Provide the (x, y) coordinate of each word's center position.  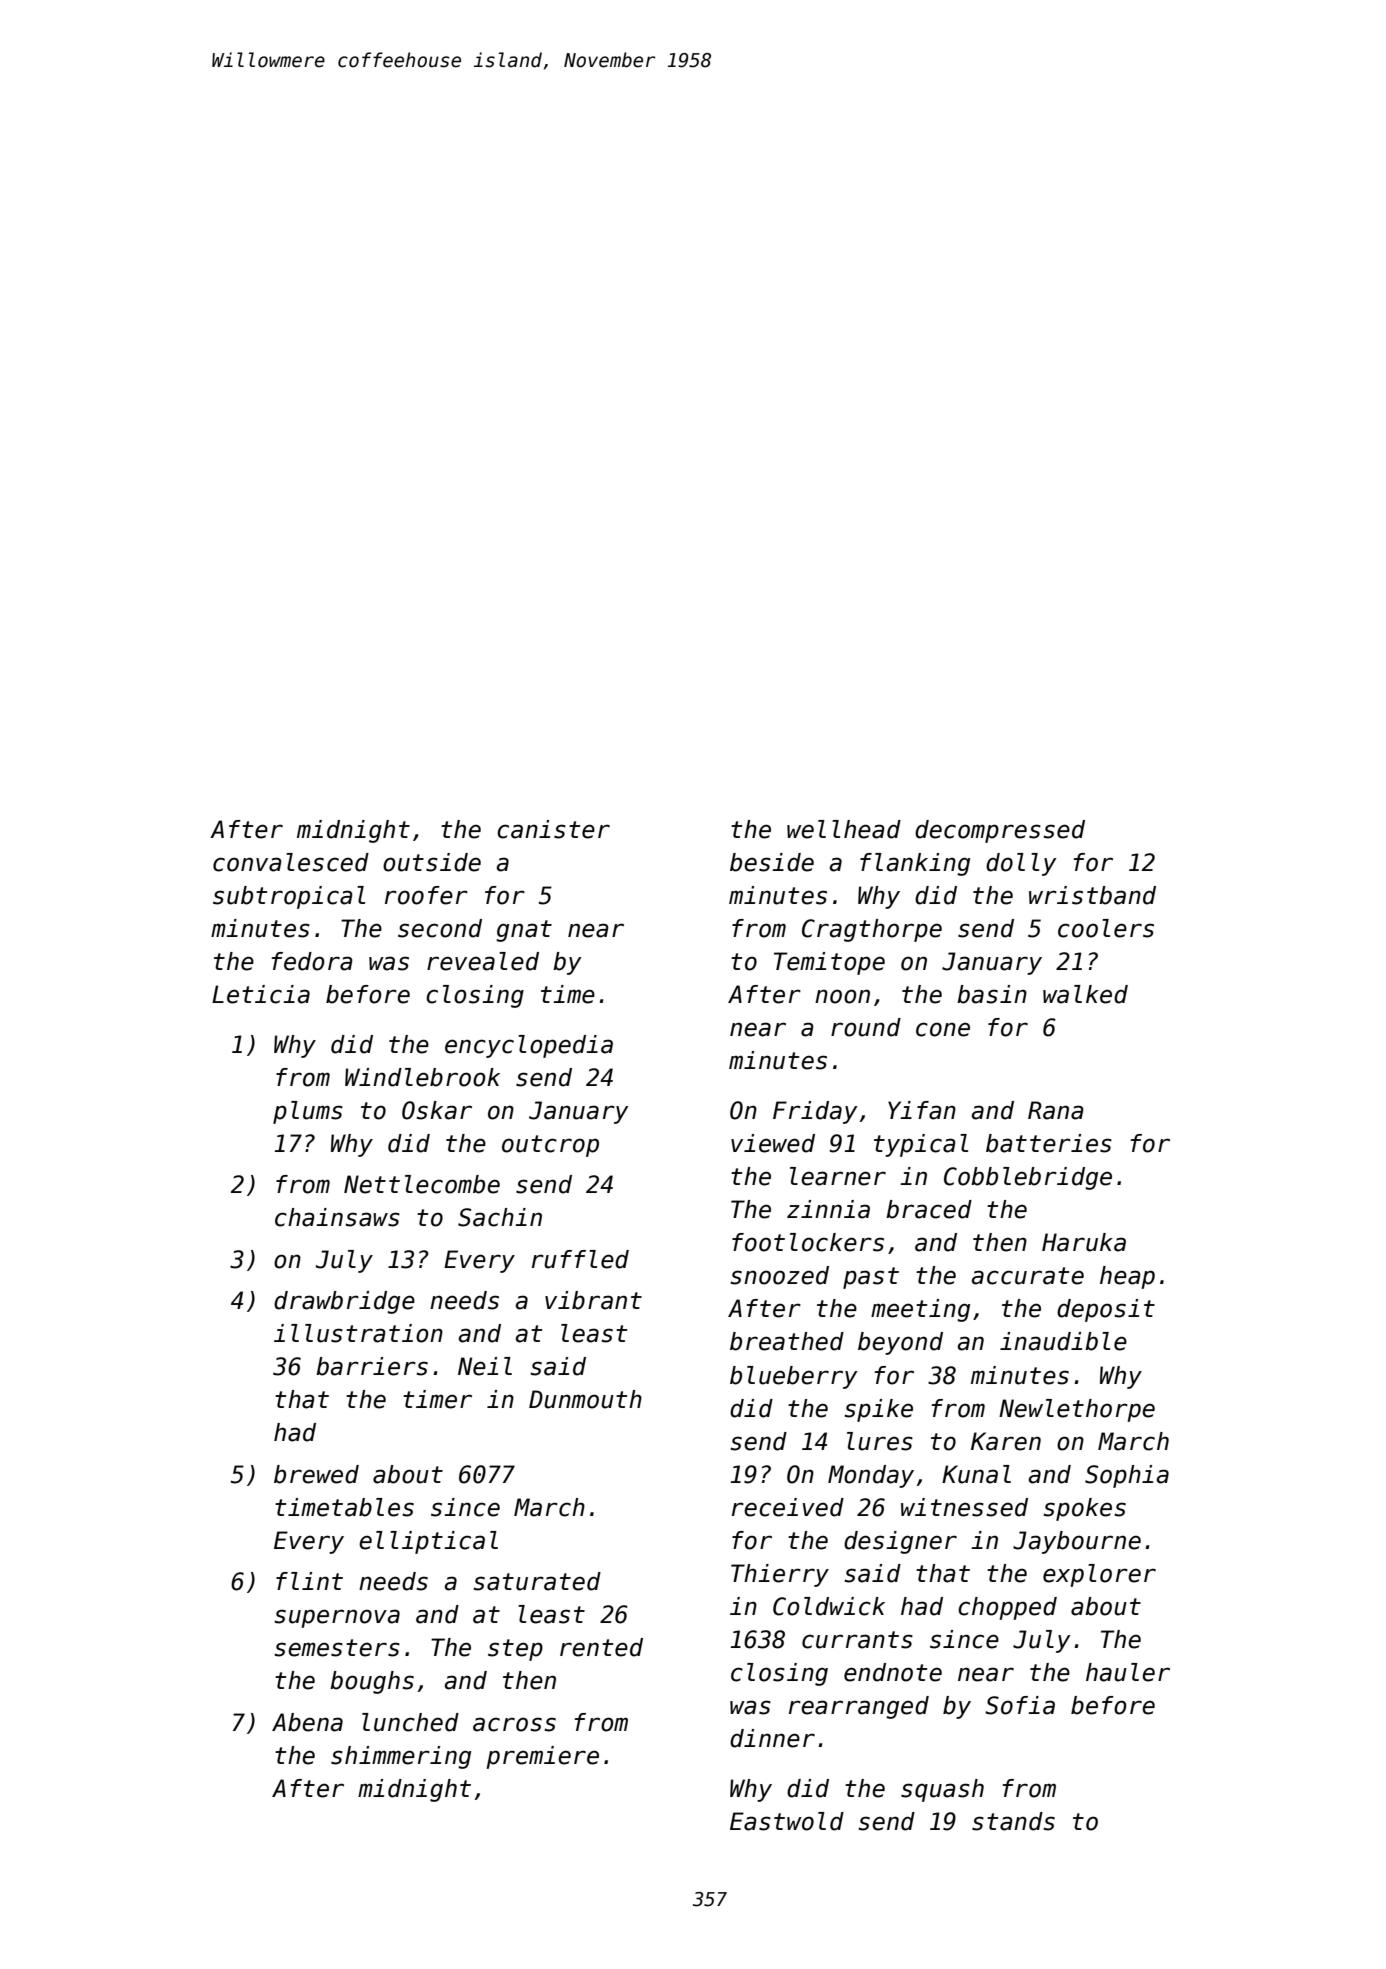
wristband (1092, 895)
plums (308, 1112)
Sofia (1020, 1705)
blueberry (794, 1377)
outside (432, 862)
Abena (307, 1722)
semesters (337, 1648)
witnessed (964, 1507)
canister (553, 829)
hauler (1128, 1672)
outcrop (550, 1146)
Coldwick (829, 1606)
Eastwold (787, 1821)
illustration (358, 1333)
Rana (1056, 1110)
